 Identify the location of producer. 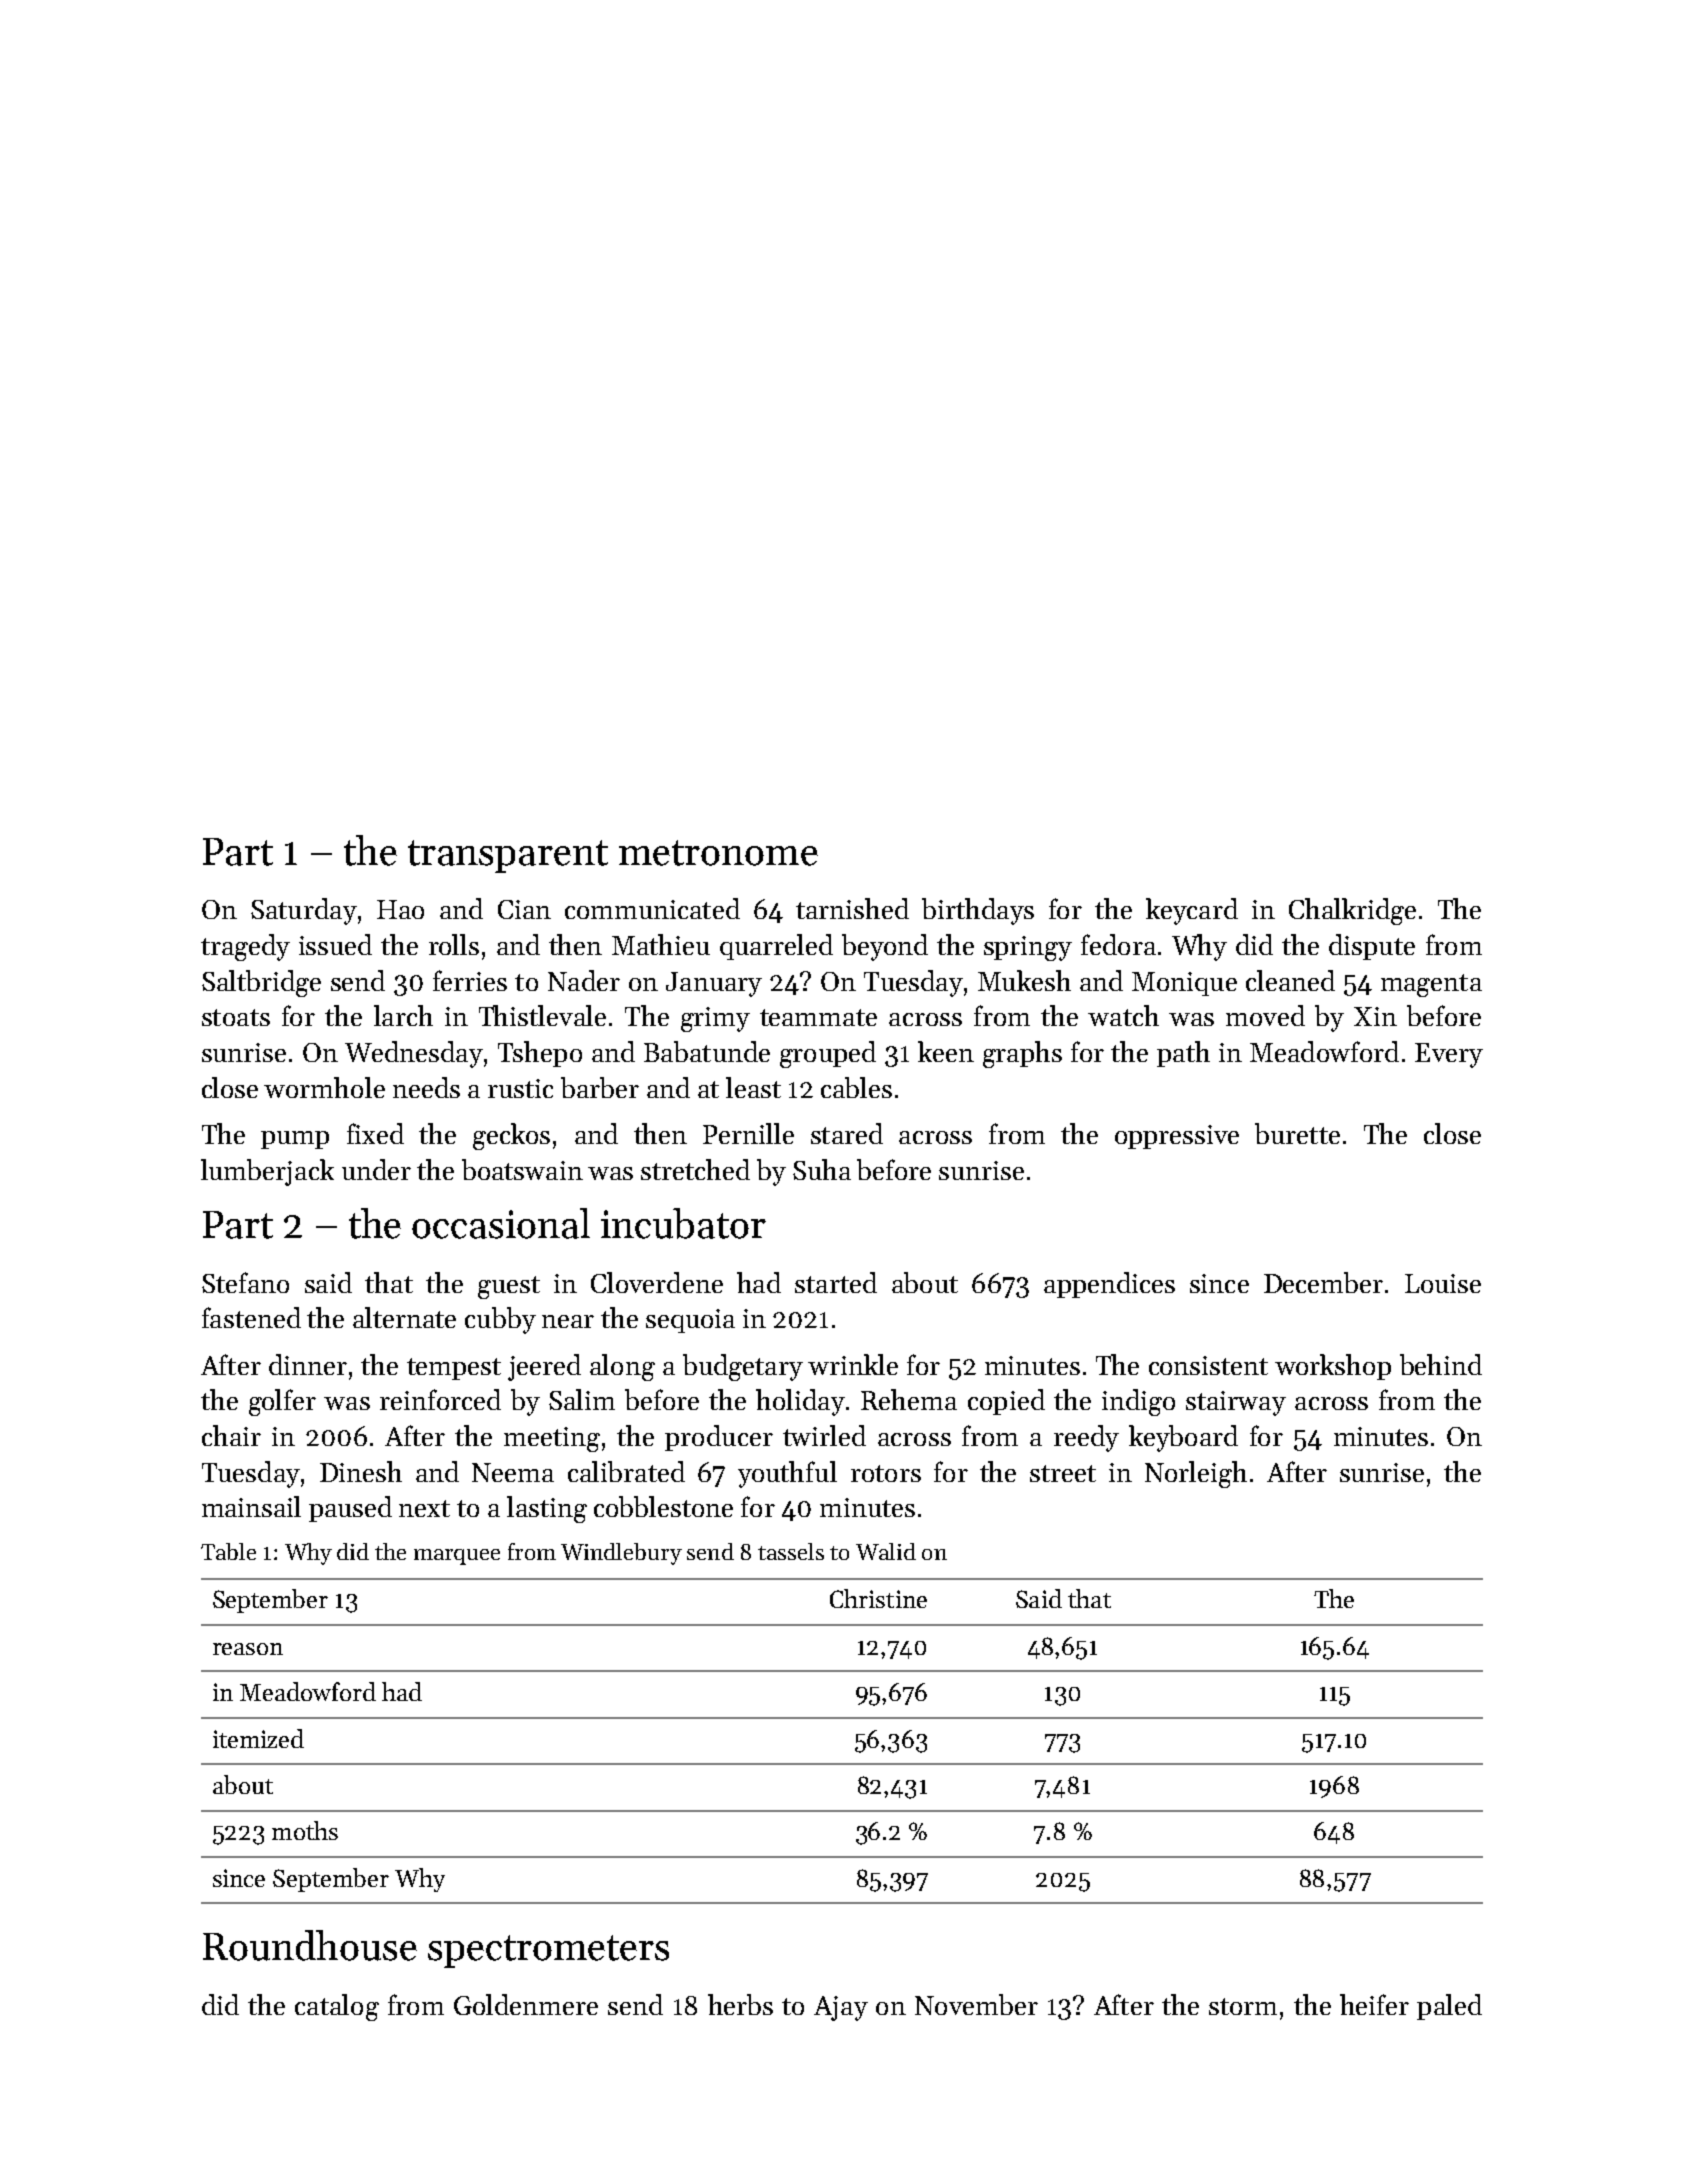
(719, 1438).
